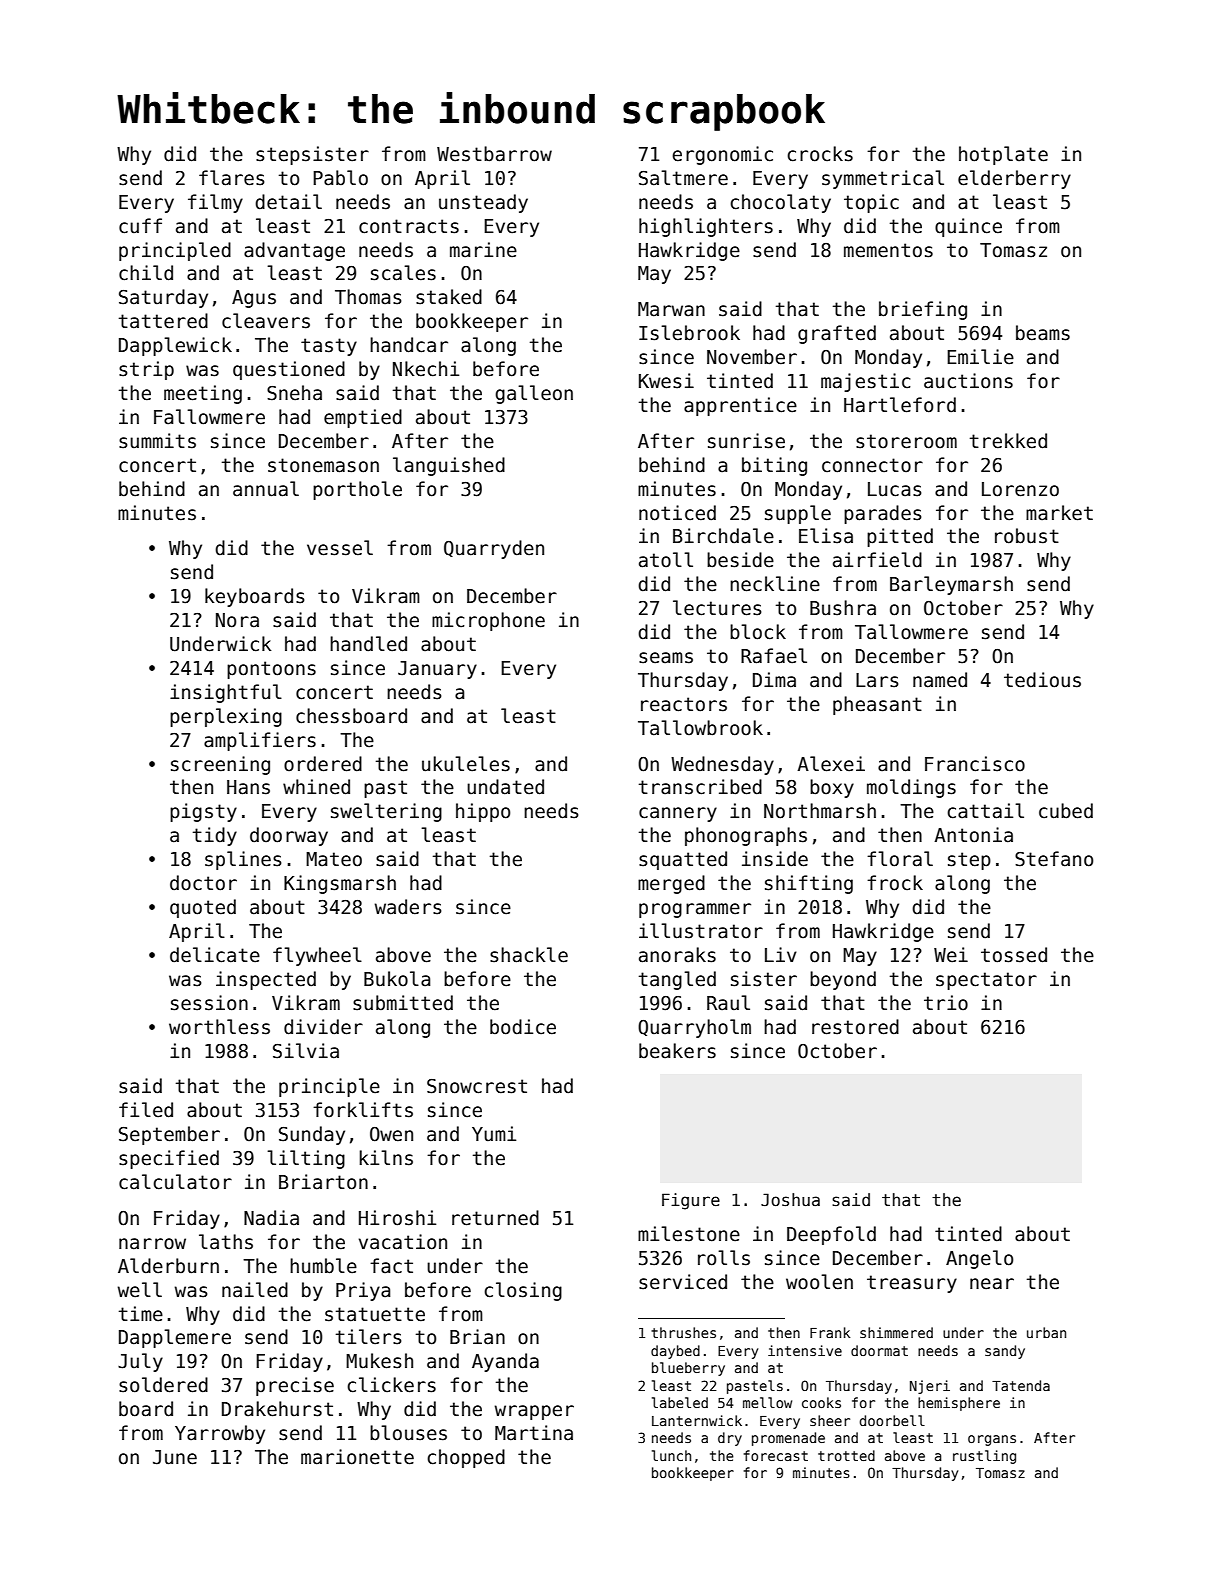 The image size is (1222, 1582). What do you see at coordinates (1014, 955) in the screenshot?
I see `tossed` at bounding box center [1014, 955].
